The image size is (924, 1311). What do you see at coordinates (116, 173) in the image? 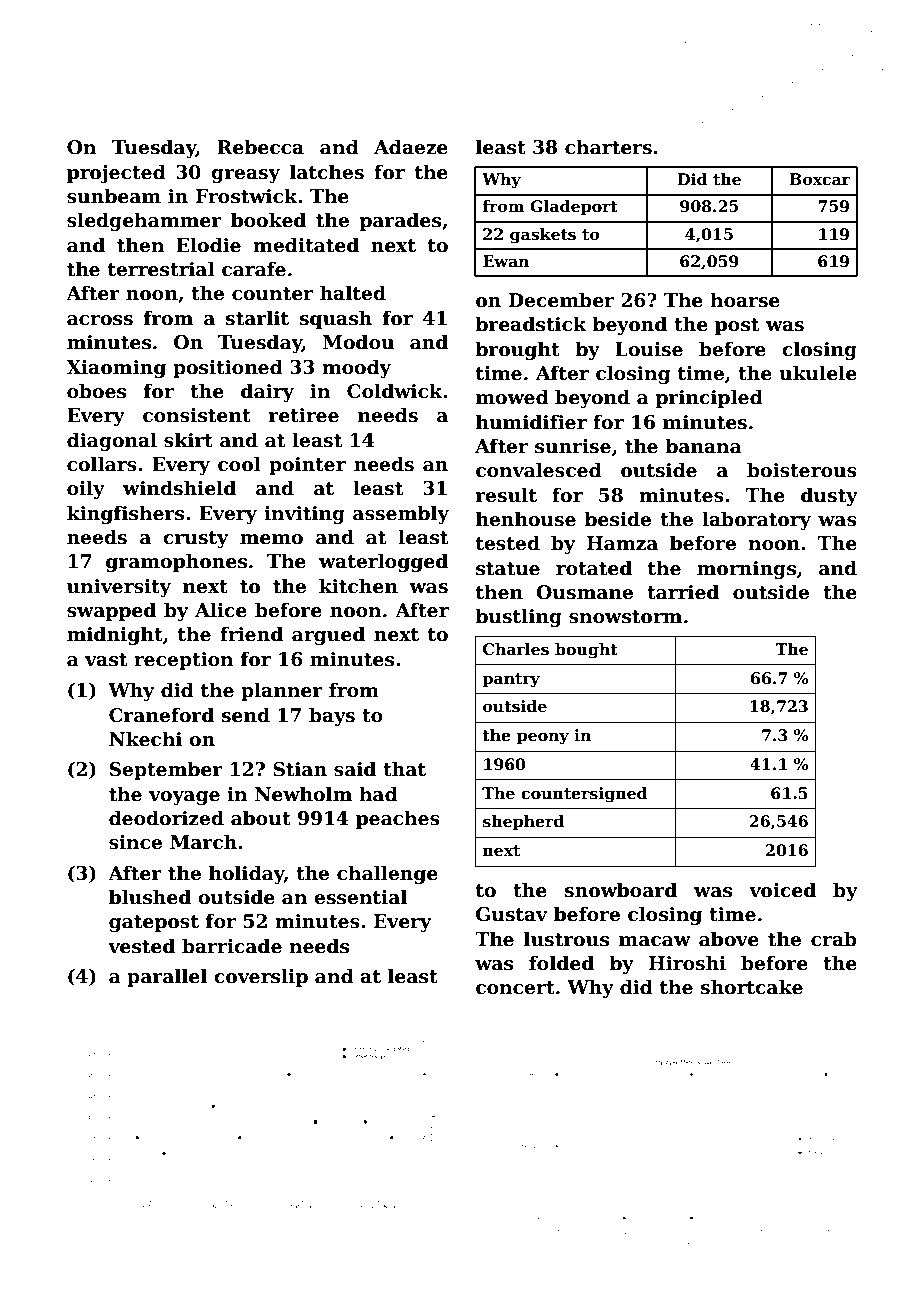
I see `projected` at bounding box center [116, 173].
